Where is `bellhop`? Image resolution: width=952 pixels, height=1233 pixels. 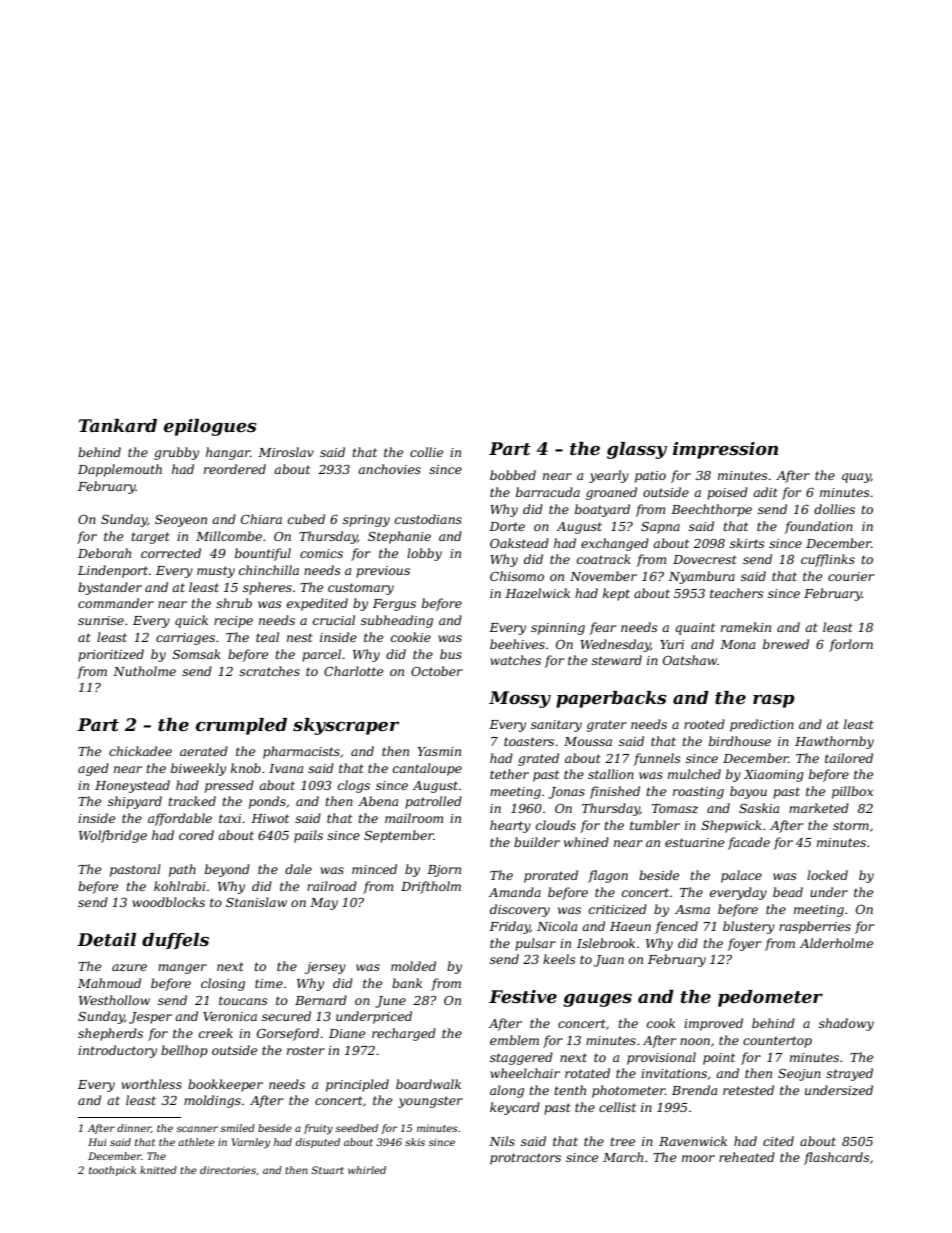 bellhop is located at coordinates (184, 1051).
